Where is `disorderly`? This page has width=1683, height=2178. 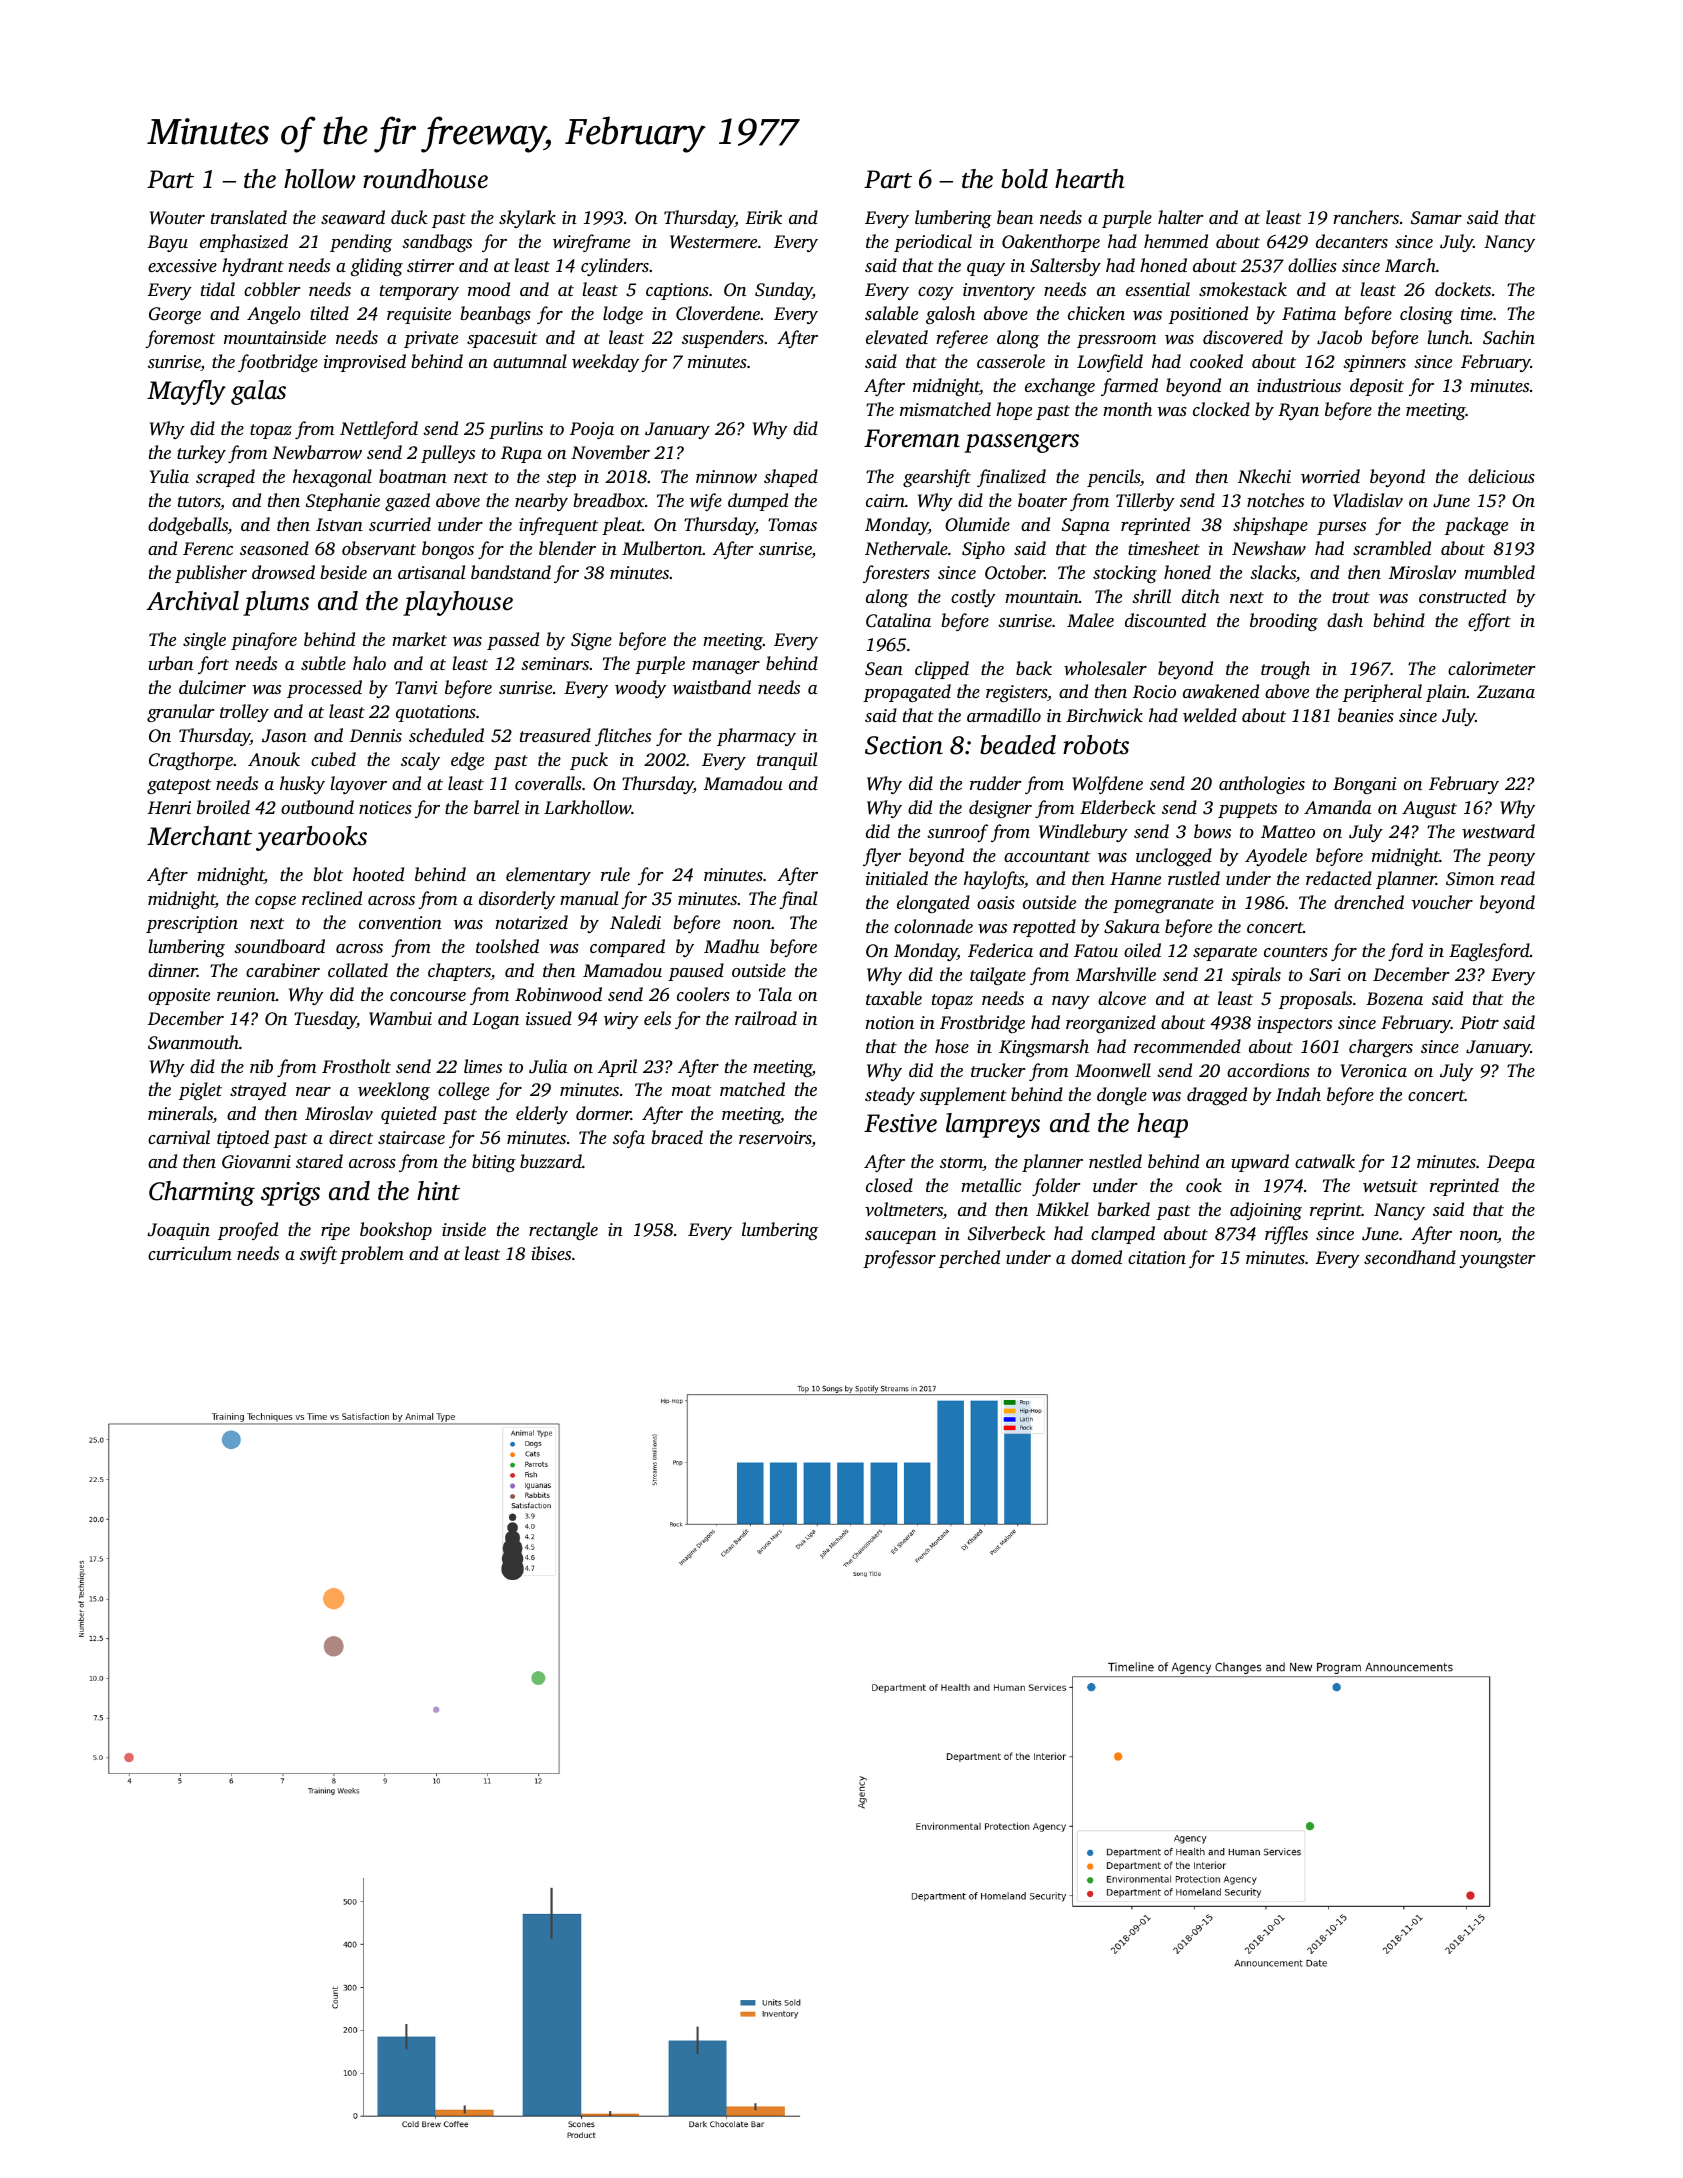
disorderly is located at coordinates (517, 900).
